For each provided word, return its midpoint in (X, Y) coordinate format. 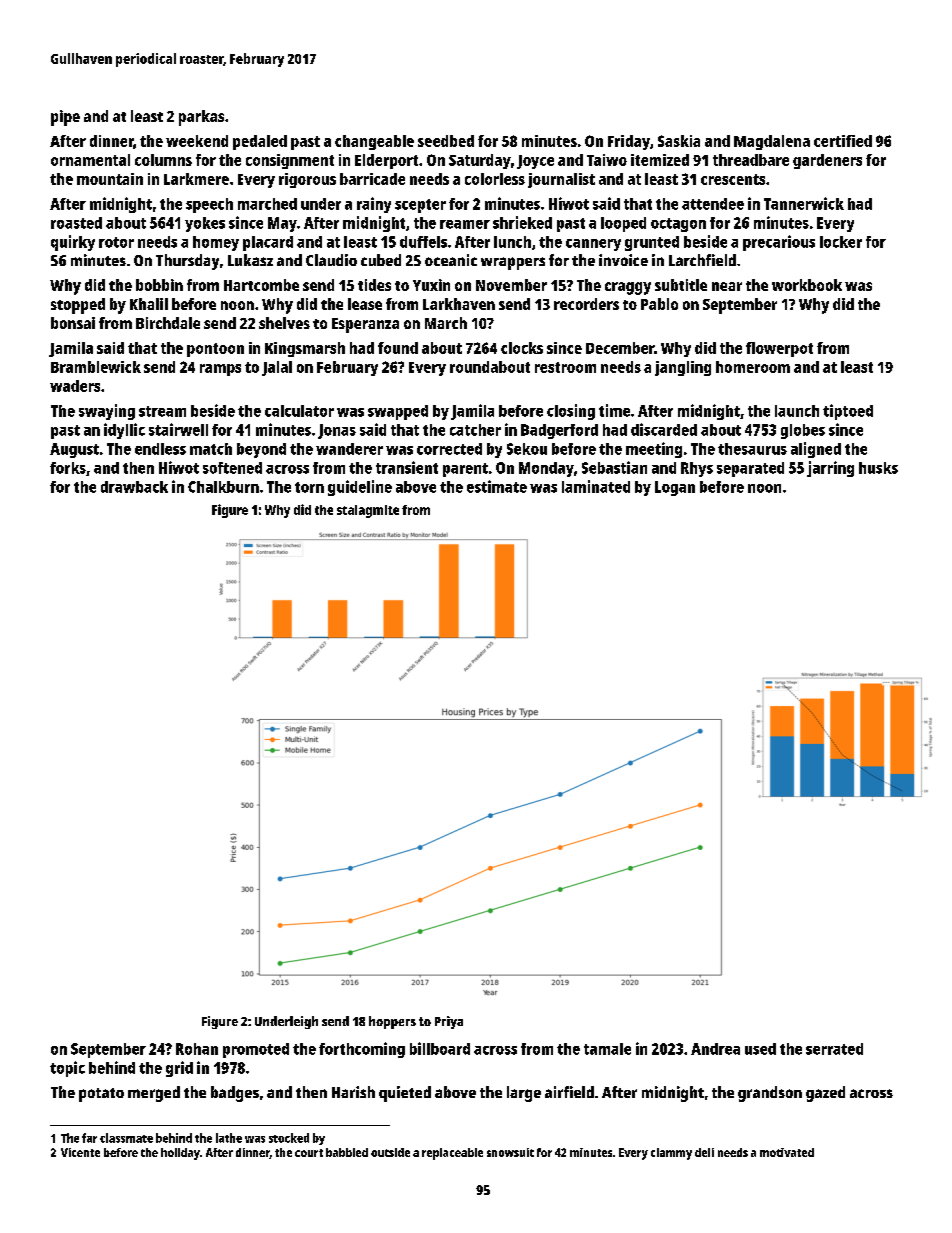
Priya (449, 1022)
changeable (374, 142)
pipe (65, 118)
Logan (675, 488)
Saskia (679, 141)
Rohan (197, 1049)
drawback (134, 487)
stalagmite (368, 511)
